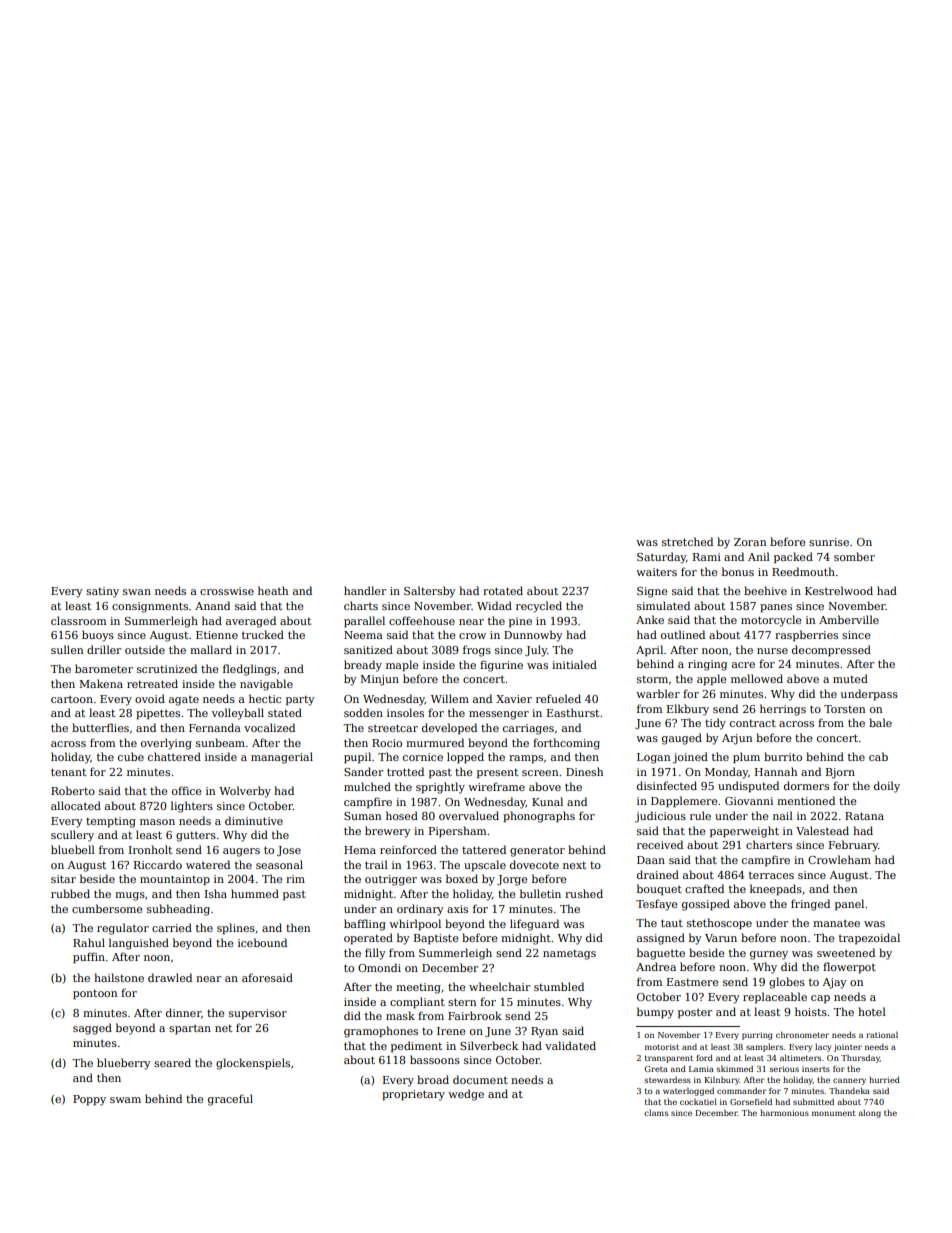 This screenshot has height=1233, width=952. I want to click on February, so click(853, 846).
